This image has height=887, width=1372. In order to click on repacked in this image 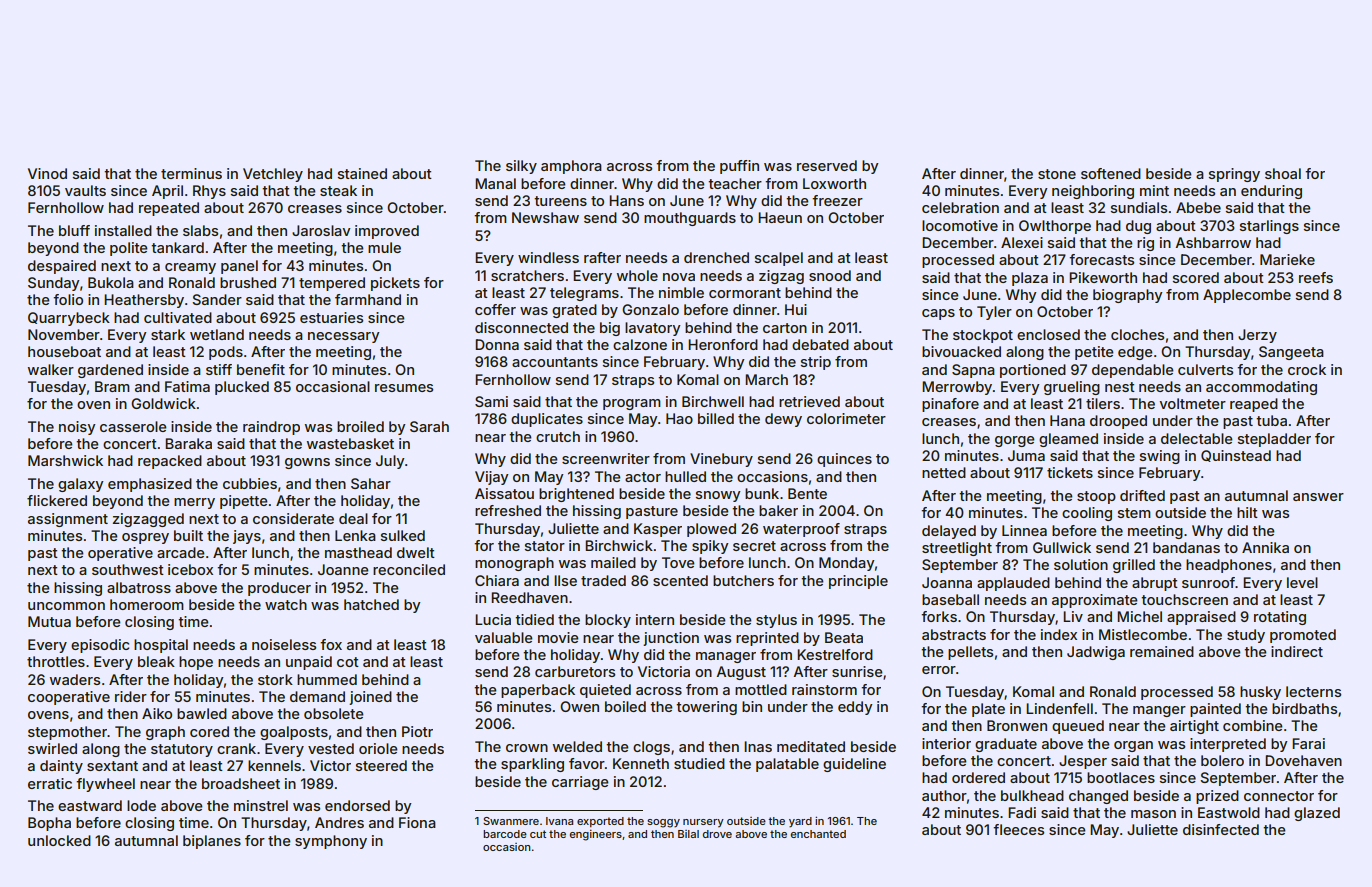, I will do `click(170, 462)`.
